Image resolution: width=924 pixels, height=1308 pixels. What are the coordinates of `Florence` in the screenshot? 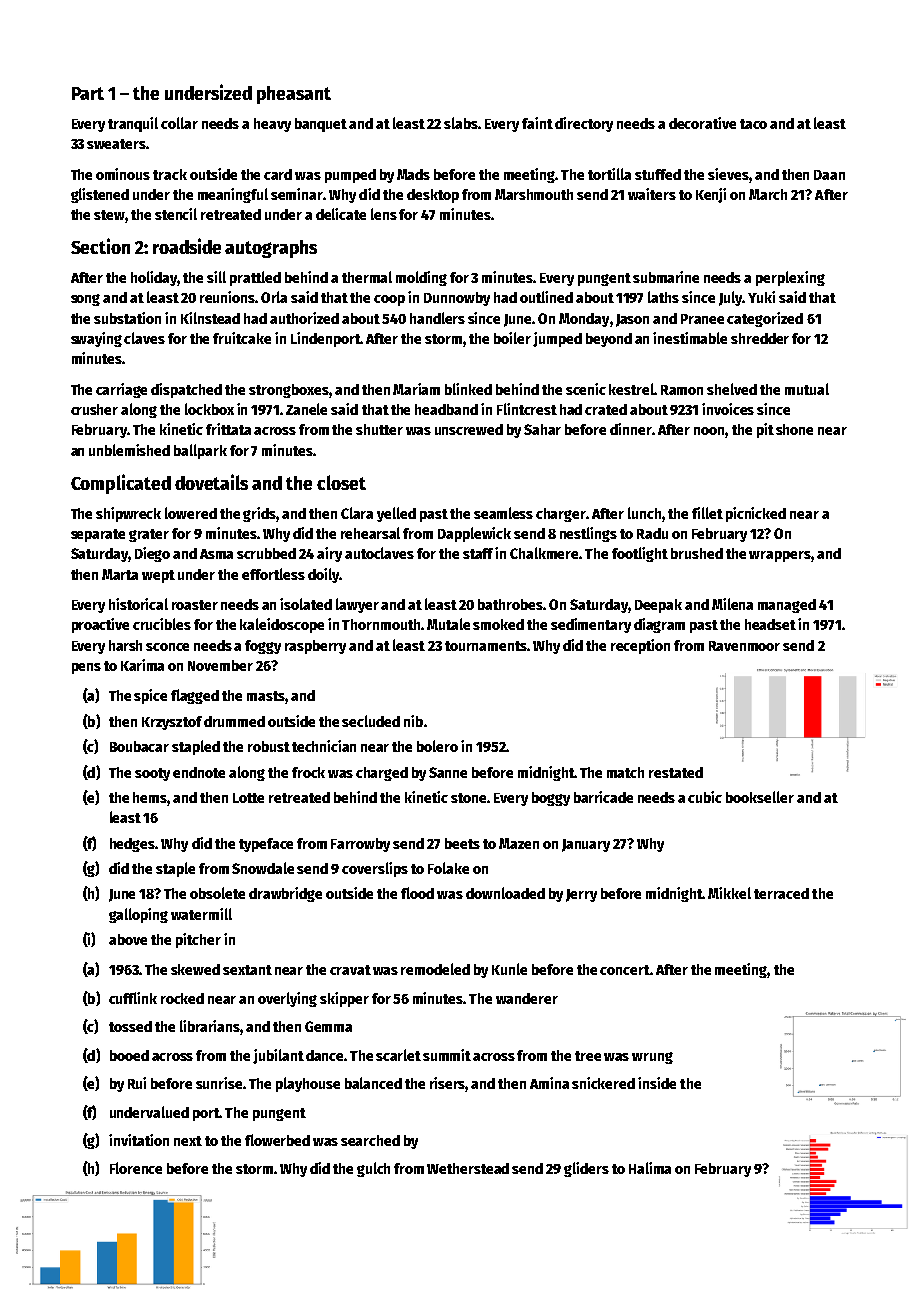 It's located at (136, 1168).
